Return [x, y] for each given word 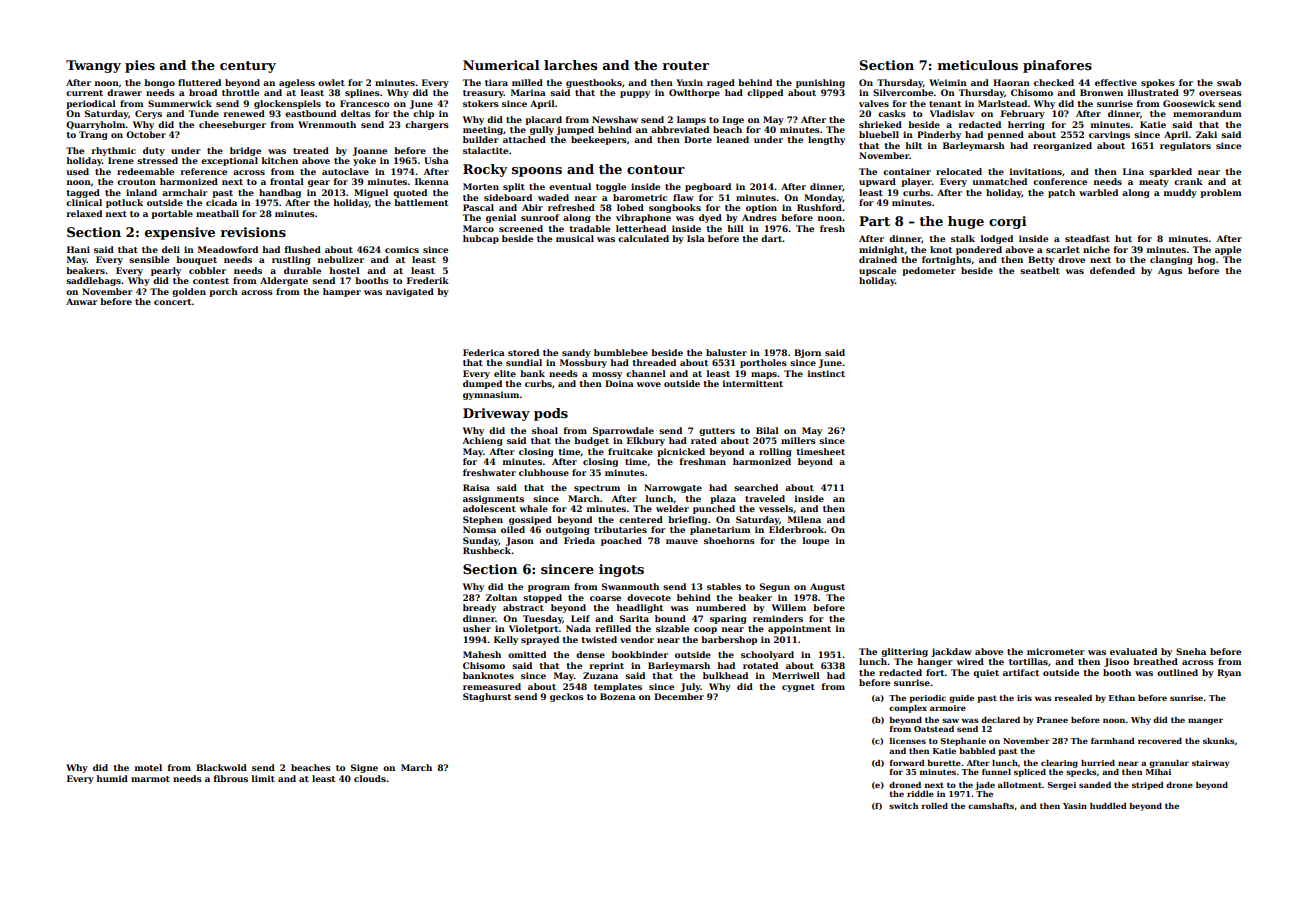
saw [950, 720]
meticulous [978, 65]
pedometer [929, 271]
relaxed [84, 213]
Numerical [501, 65]
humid [112, 778]
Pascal [478, 207]
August [827, 587]
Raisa [476, 487]
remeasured [492, 686]
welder [672, 508]
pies [140, 66]
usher [477, 628]
